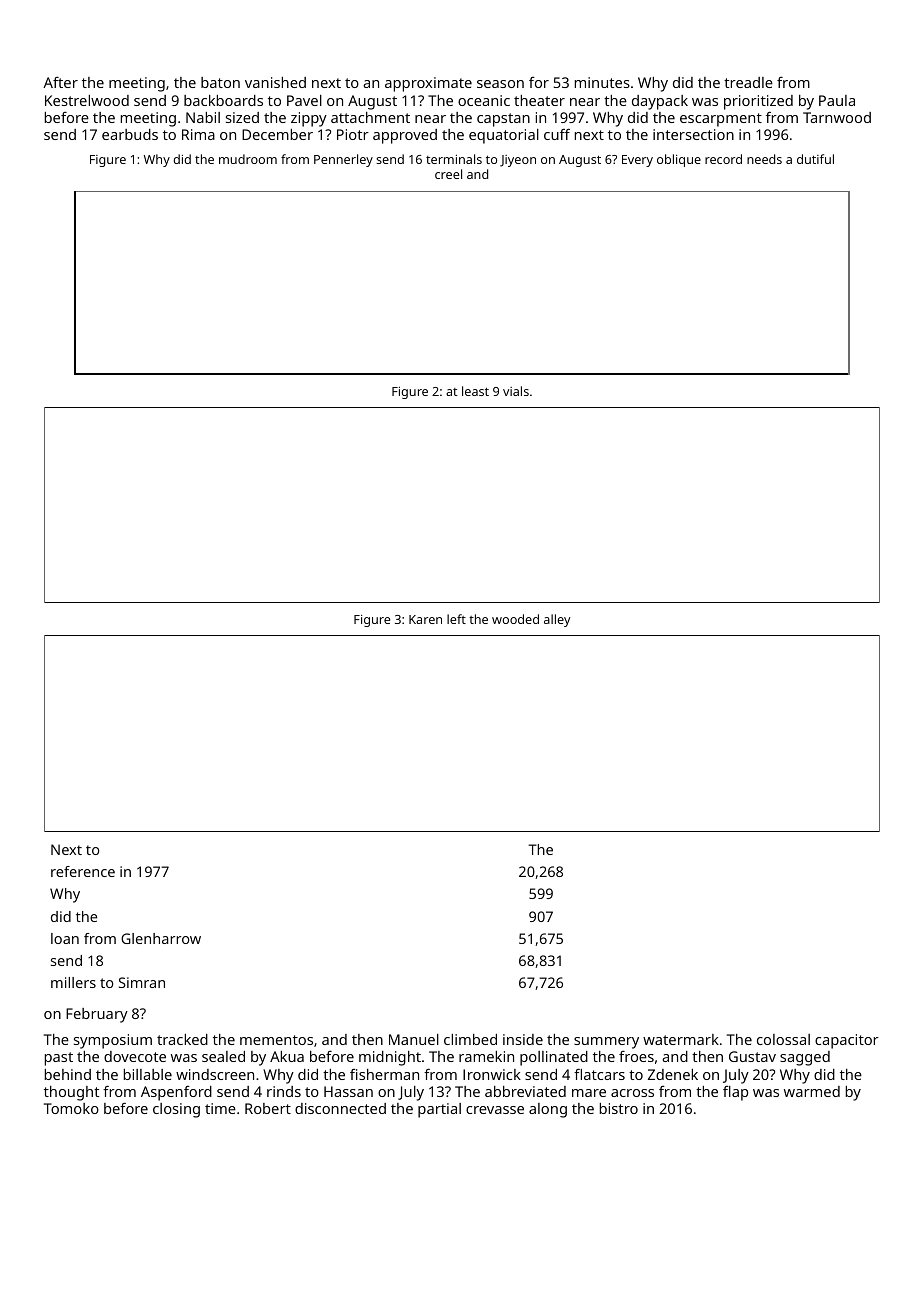 Image resolution: width=924 pixels, height=1308 pixels. Describe the element at coordinates (723, 159) in the document. I see `record` at that location.
